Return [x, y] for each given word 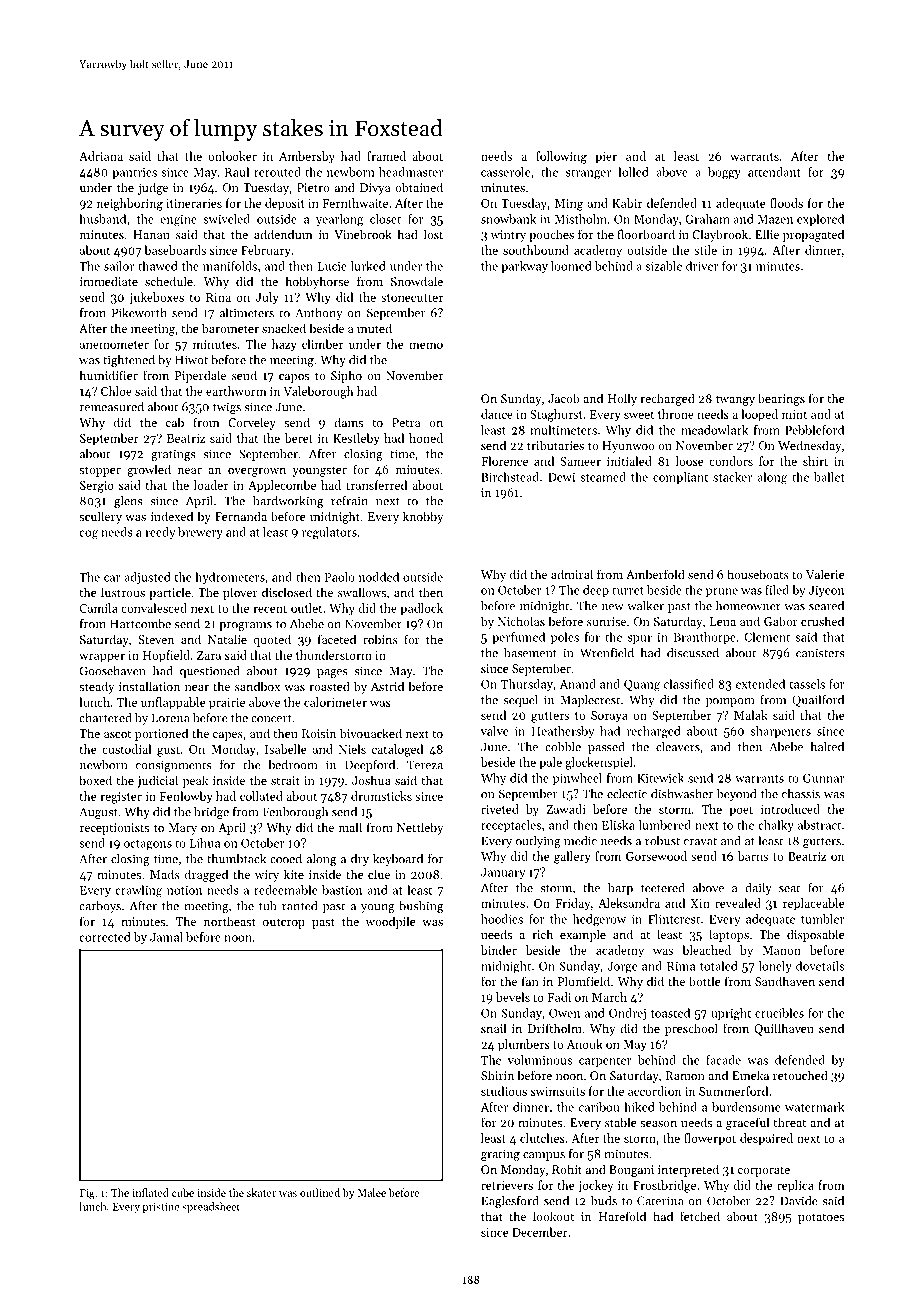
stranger [588, 174]
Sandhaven [785, 981]
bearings [781, 399]
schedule [169, 281]
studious [504, 1091]
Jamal [166, 937]
